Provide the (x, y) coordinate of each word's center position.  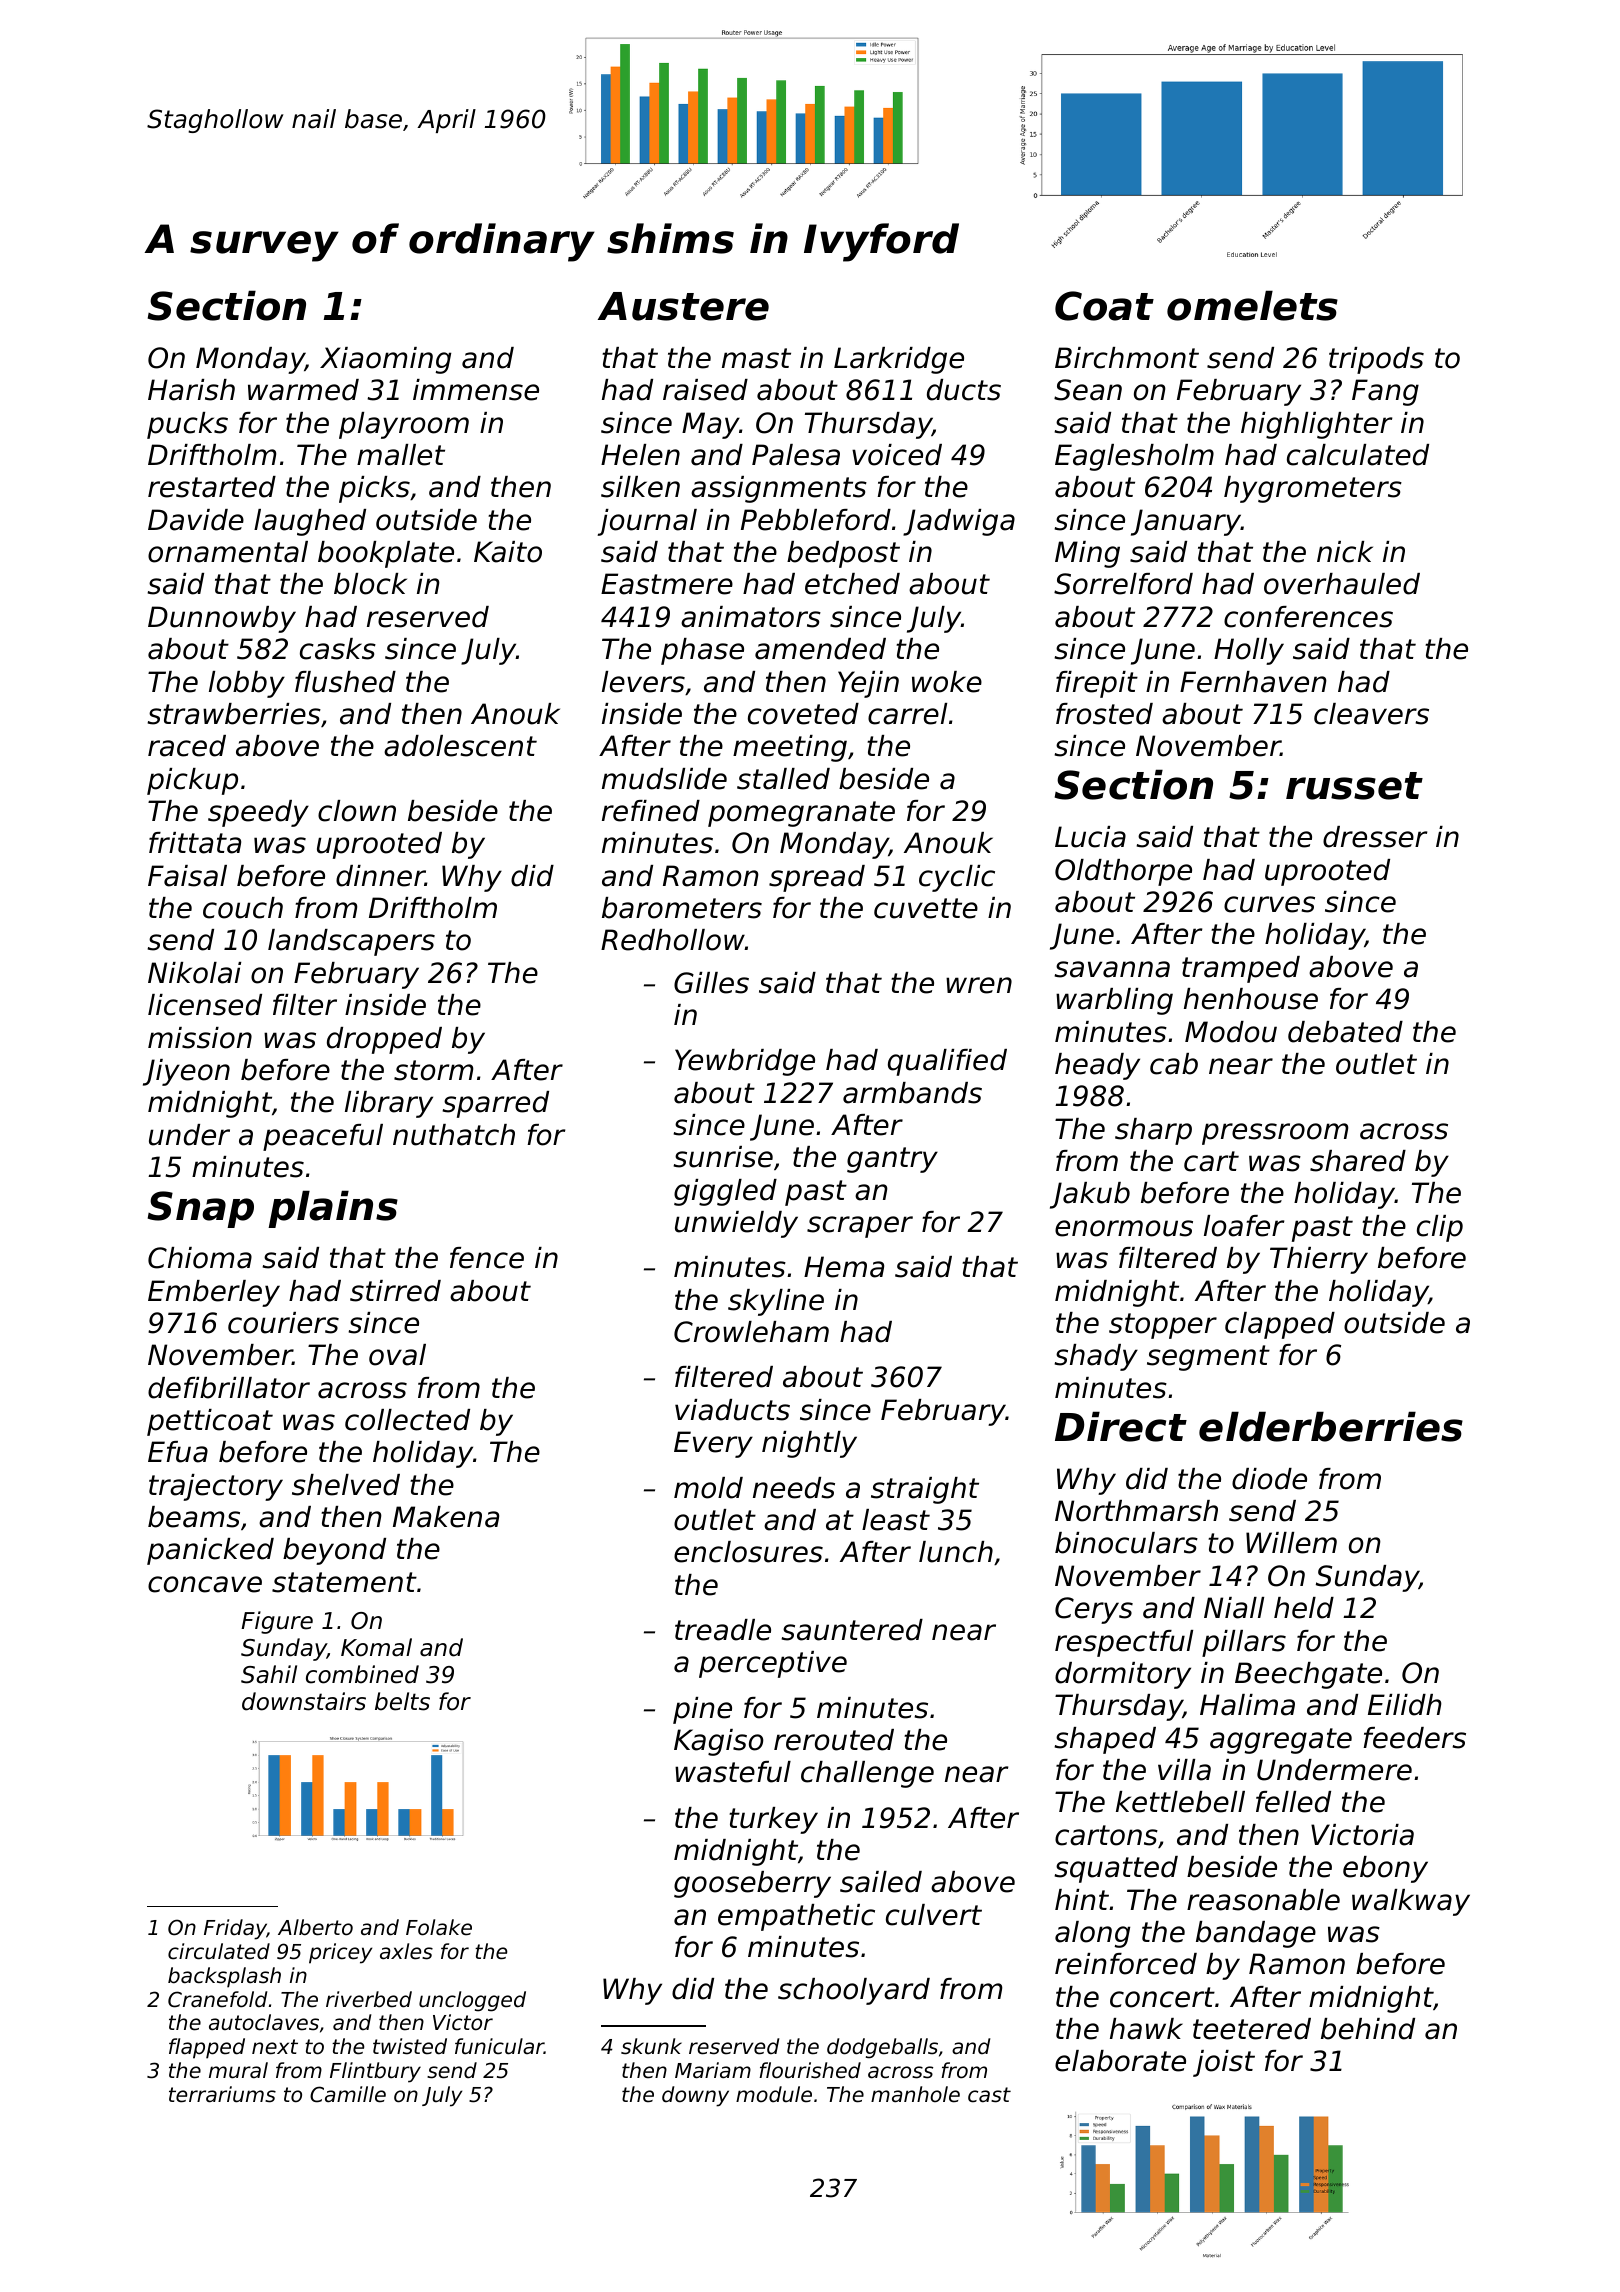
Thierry (1319, 1260)
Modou (1231, 1032)
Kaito (508, 552)
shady (1096, 1357)
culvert (934, 1915)
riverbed (369, 1999)
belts (402, 1701)
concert (1162, 1997)
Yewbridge (745, 1062)
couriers (283, 1323)
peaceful (323, 1137)
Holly (1249, 651)
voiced (897, 455)
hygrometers (1313, 489)
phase (702, 651)
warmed (303, 390)
